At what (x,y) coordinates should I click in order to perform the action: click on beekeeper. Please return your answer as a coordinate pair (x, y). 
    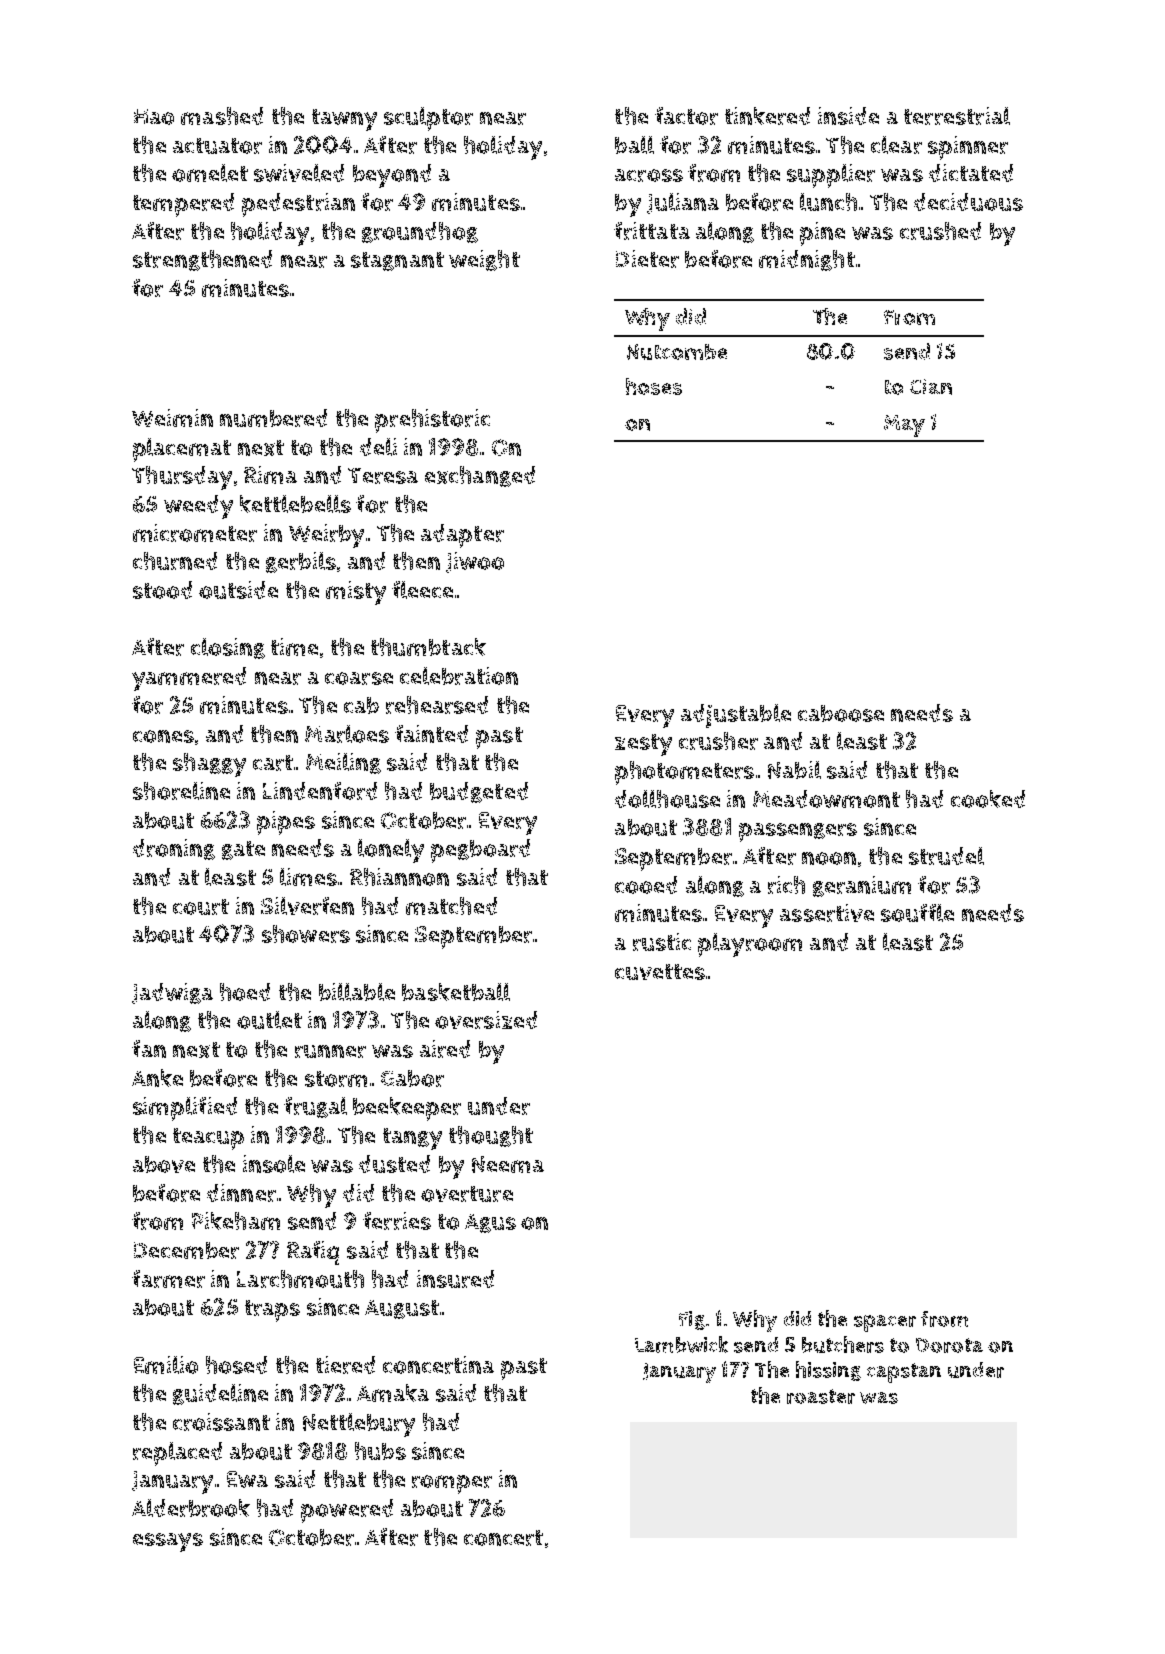
    Looking at the image, I should click on (407, 1109).
